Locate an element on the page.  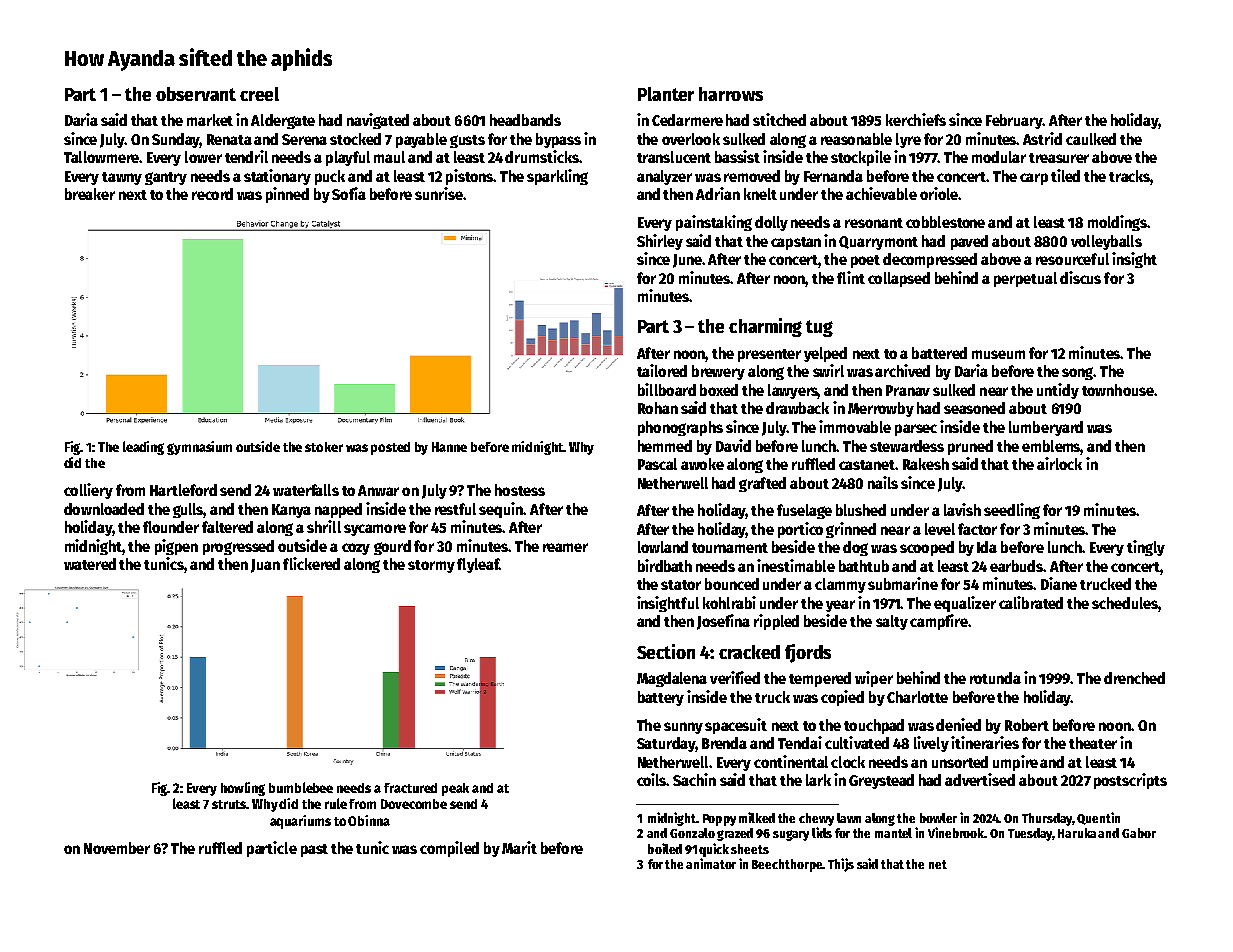
lawyers is located at coordinates (793, 391).
